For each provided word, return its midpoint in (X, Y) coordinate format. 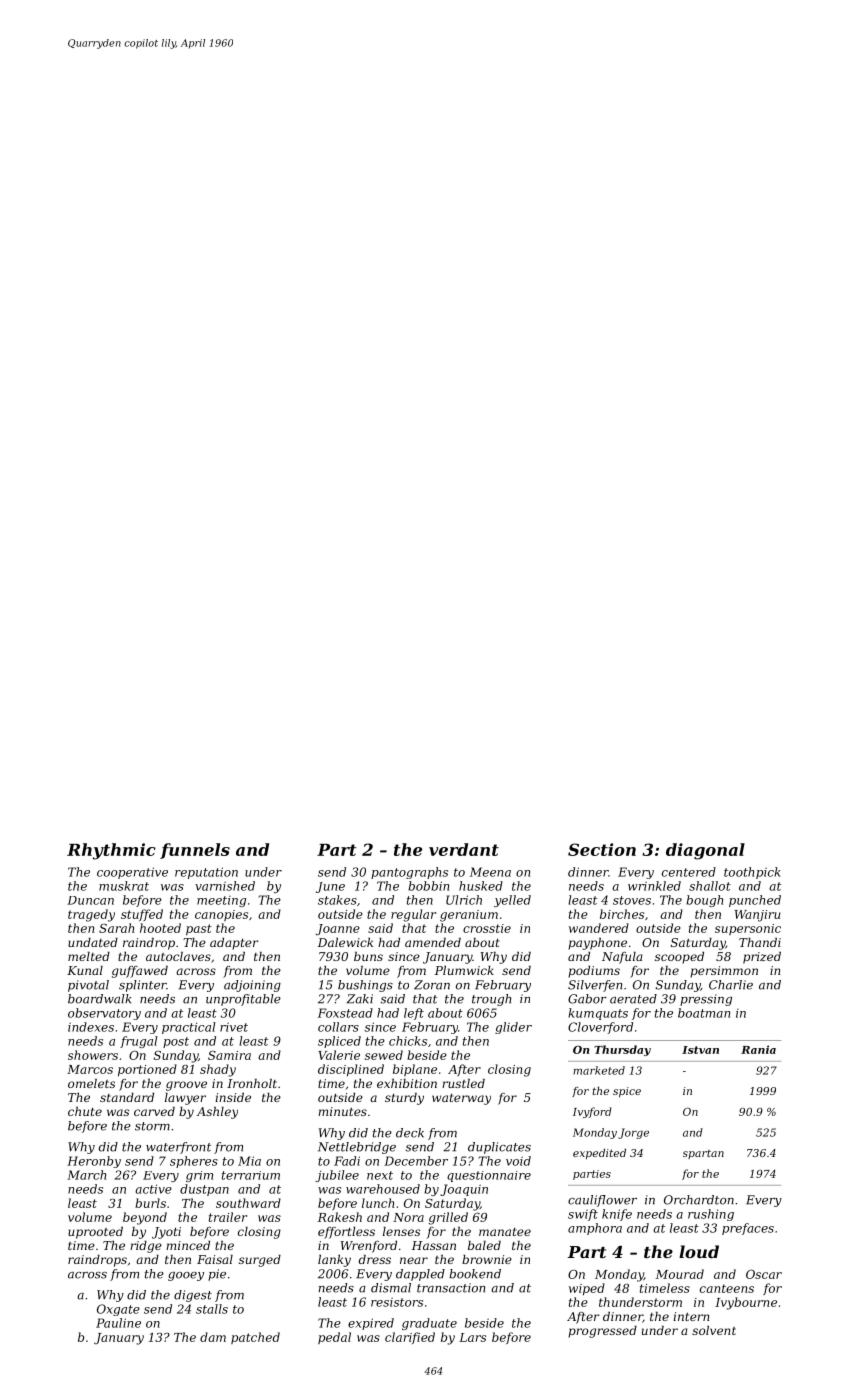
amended (433, 942)
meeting (221, 901)
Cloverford (600, 1028)
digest (193, 1296)
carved (154, 1111)
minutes (342, 1111)
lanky (334, 1261)
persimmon (724, 972)
